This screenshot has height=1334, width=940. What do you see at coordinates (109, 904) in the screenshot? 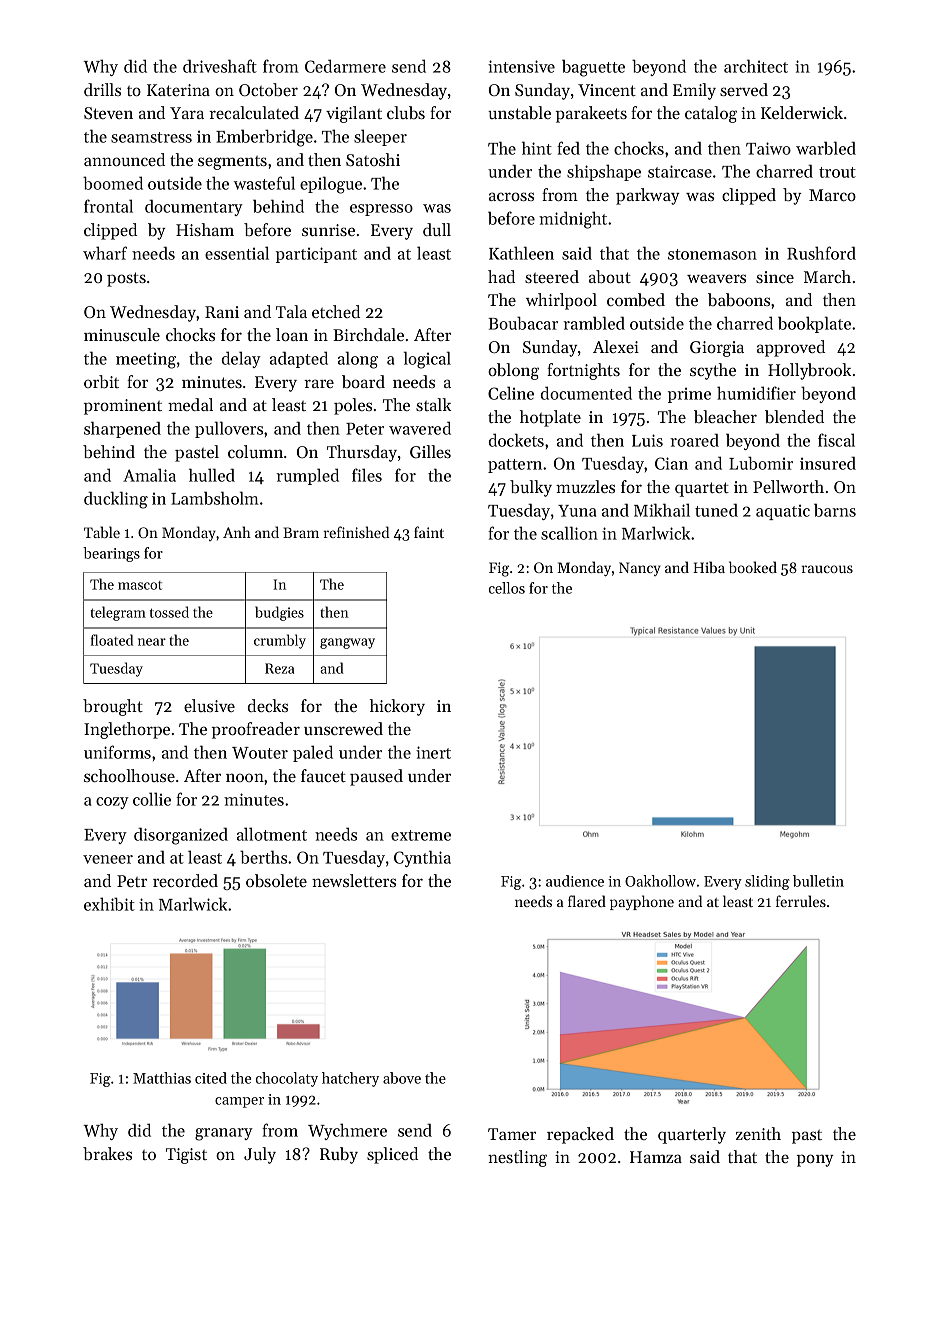
I see `exhibit` at bounding box center [109, 904].
